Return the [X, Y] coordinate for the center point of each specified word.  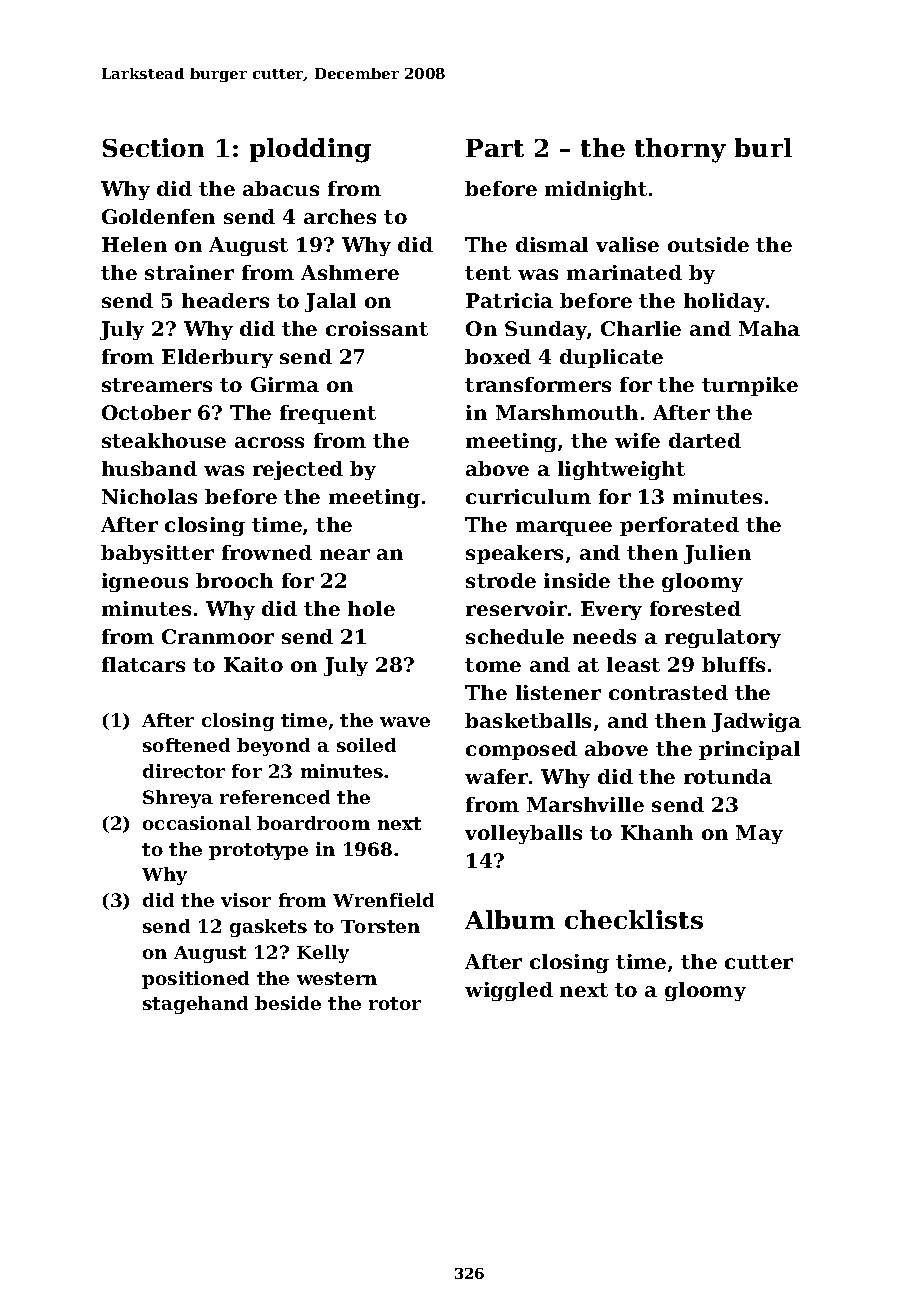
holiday [724, 302]
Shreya [178, 799]
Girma [285, 384]
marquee [564, 528]
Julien [717, 554]
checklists [634, 919]
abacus [281, 188]
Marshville [585, 804]
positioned [195, 980]
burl [763, 147]
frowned [267, 552]
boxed [498, 356]
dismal [552, 244]
